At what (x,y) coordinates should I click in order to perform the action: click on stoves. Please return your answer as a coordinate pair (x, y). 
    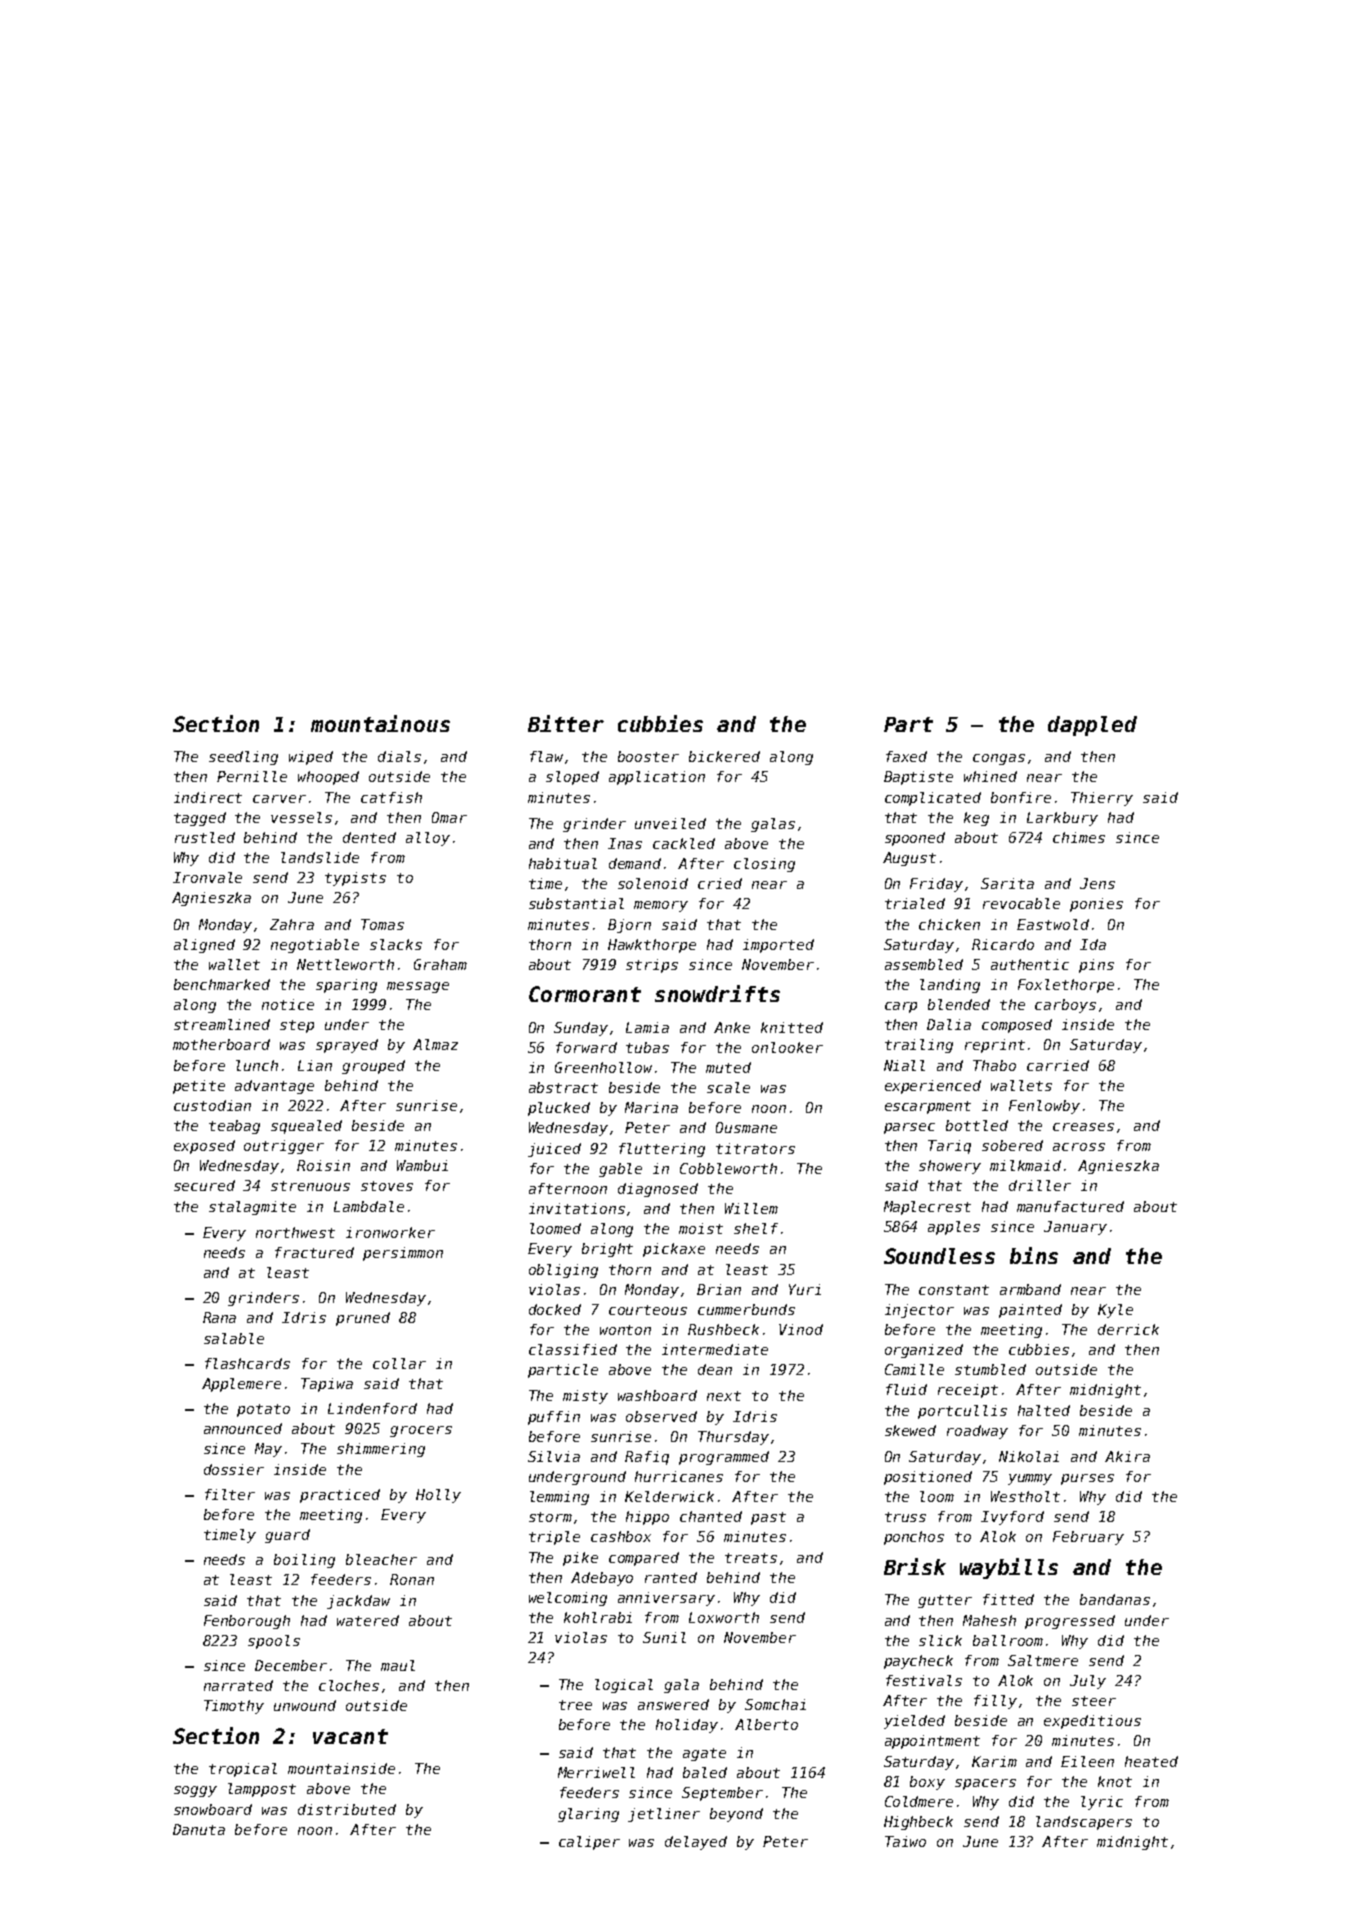
    Looking at the image, I should click on (387, 1186).
